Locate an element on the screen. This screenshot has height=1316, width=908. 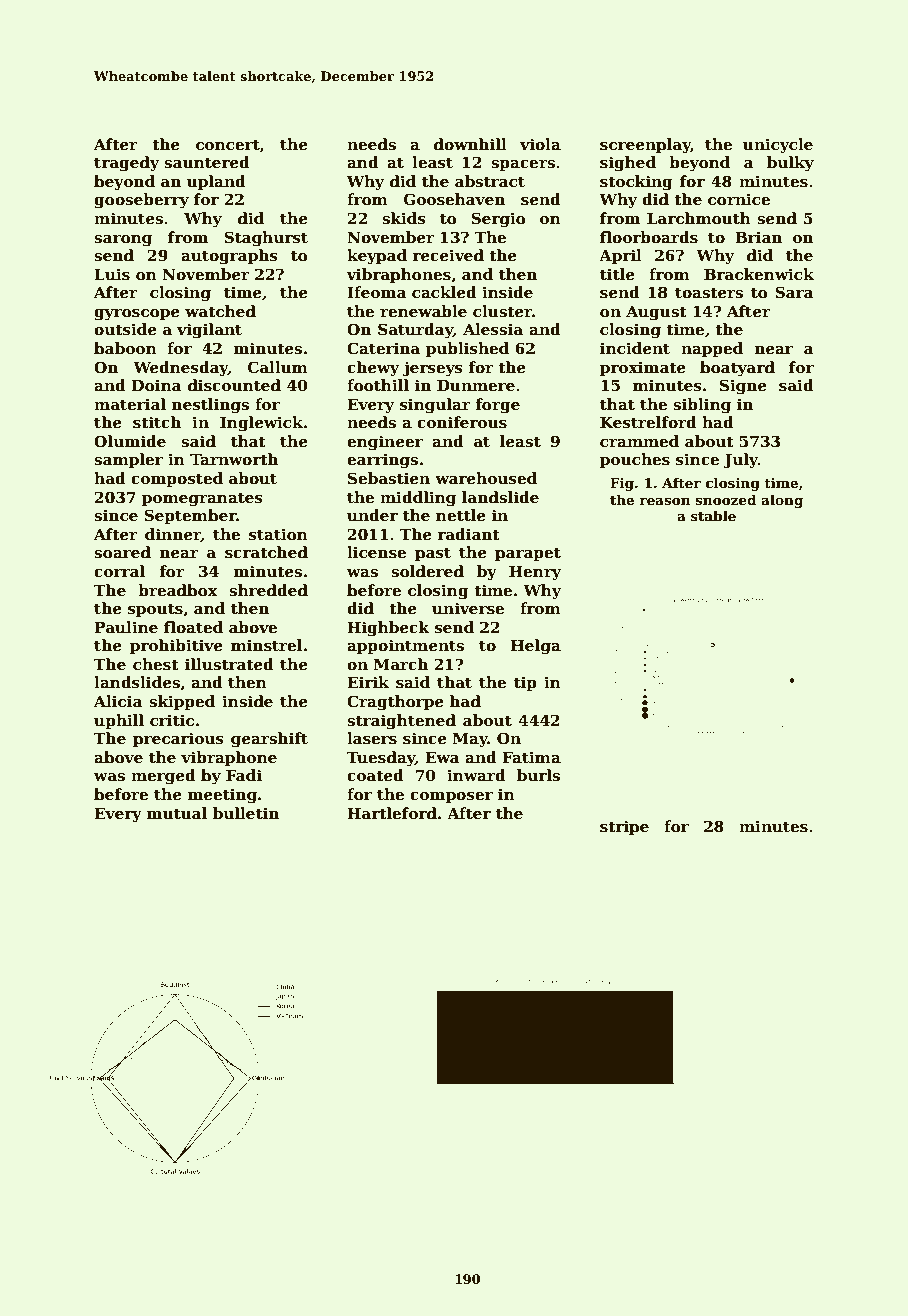
Kestrelford is located at coordinates (648, 422).
